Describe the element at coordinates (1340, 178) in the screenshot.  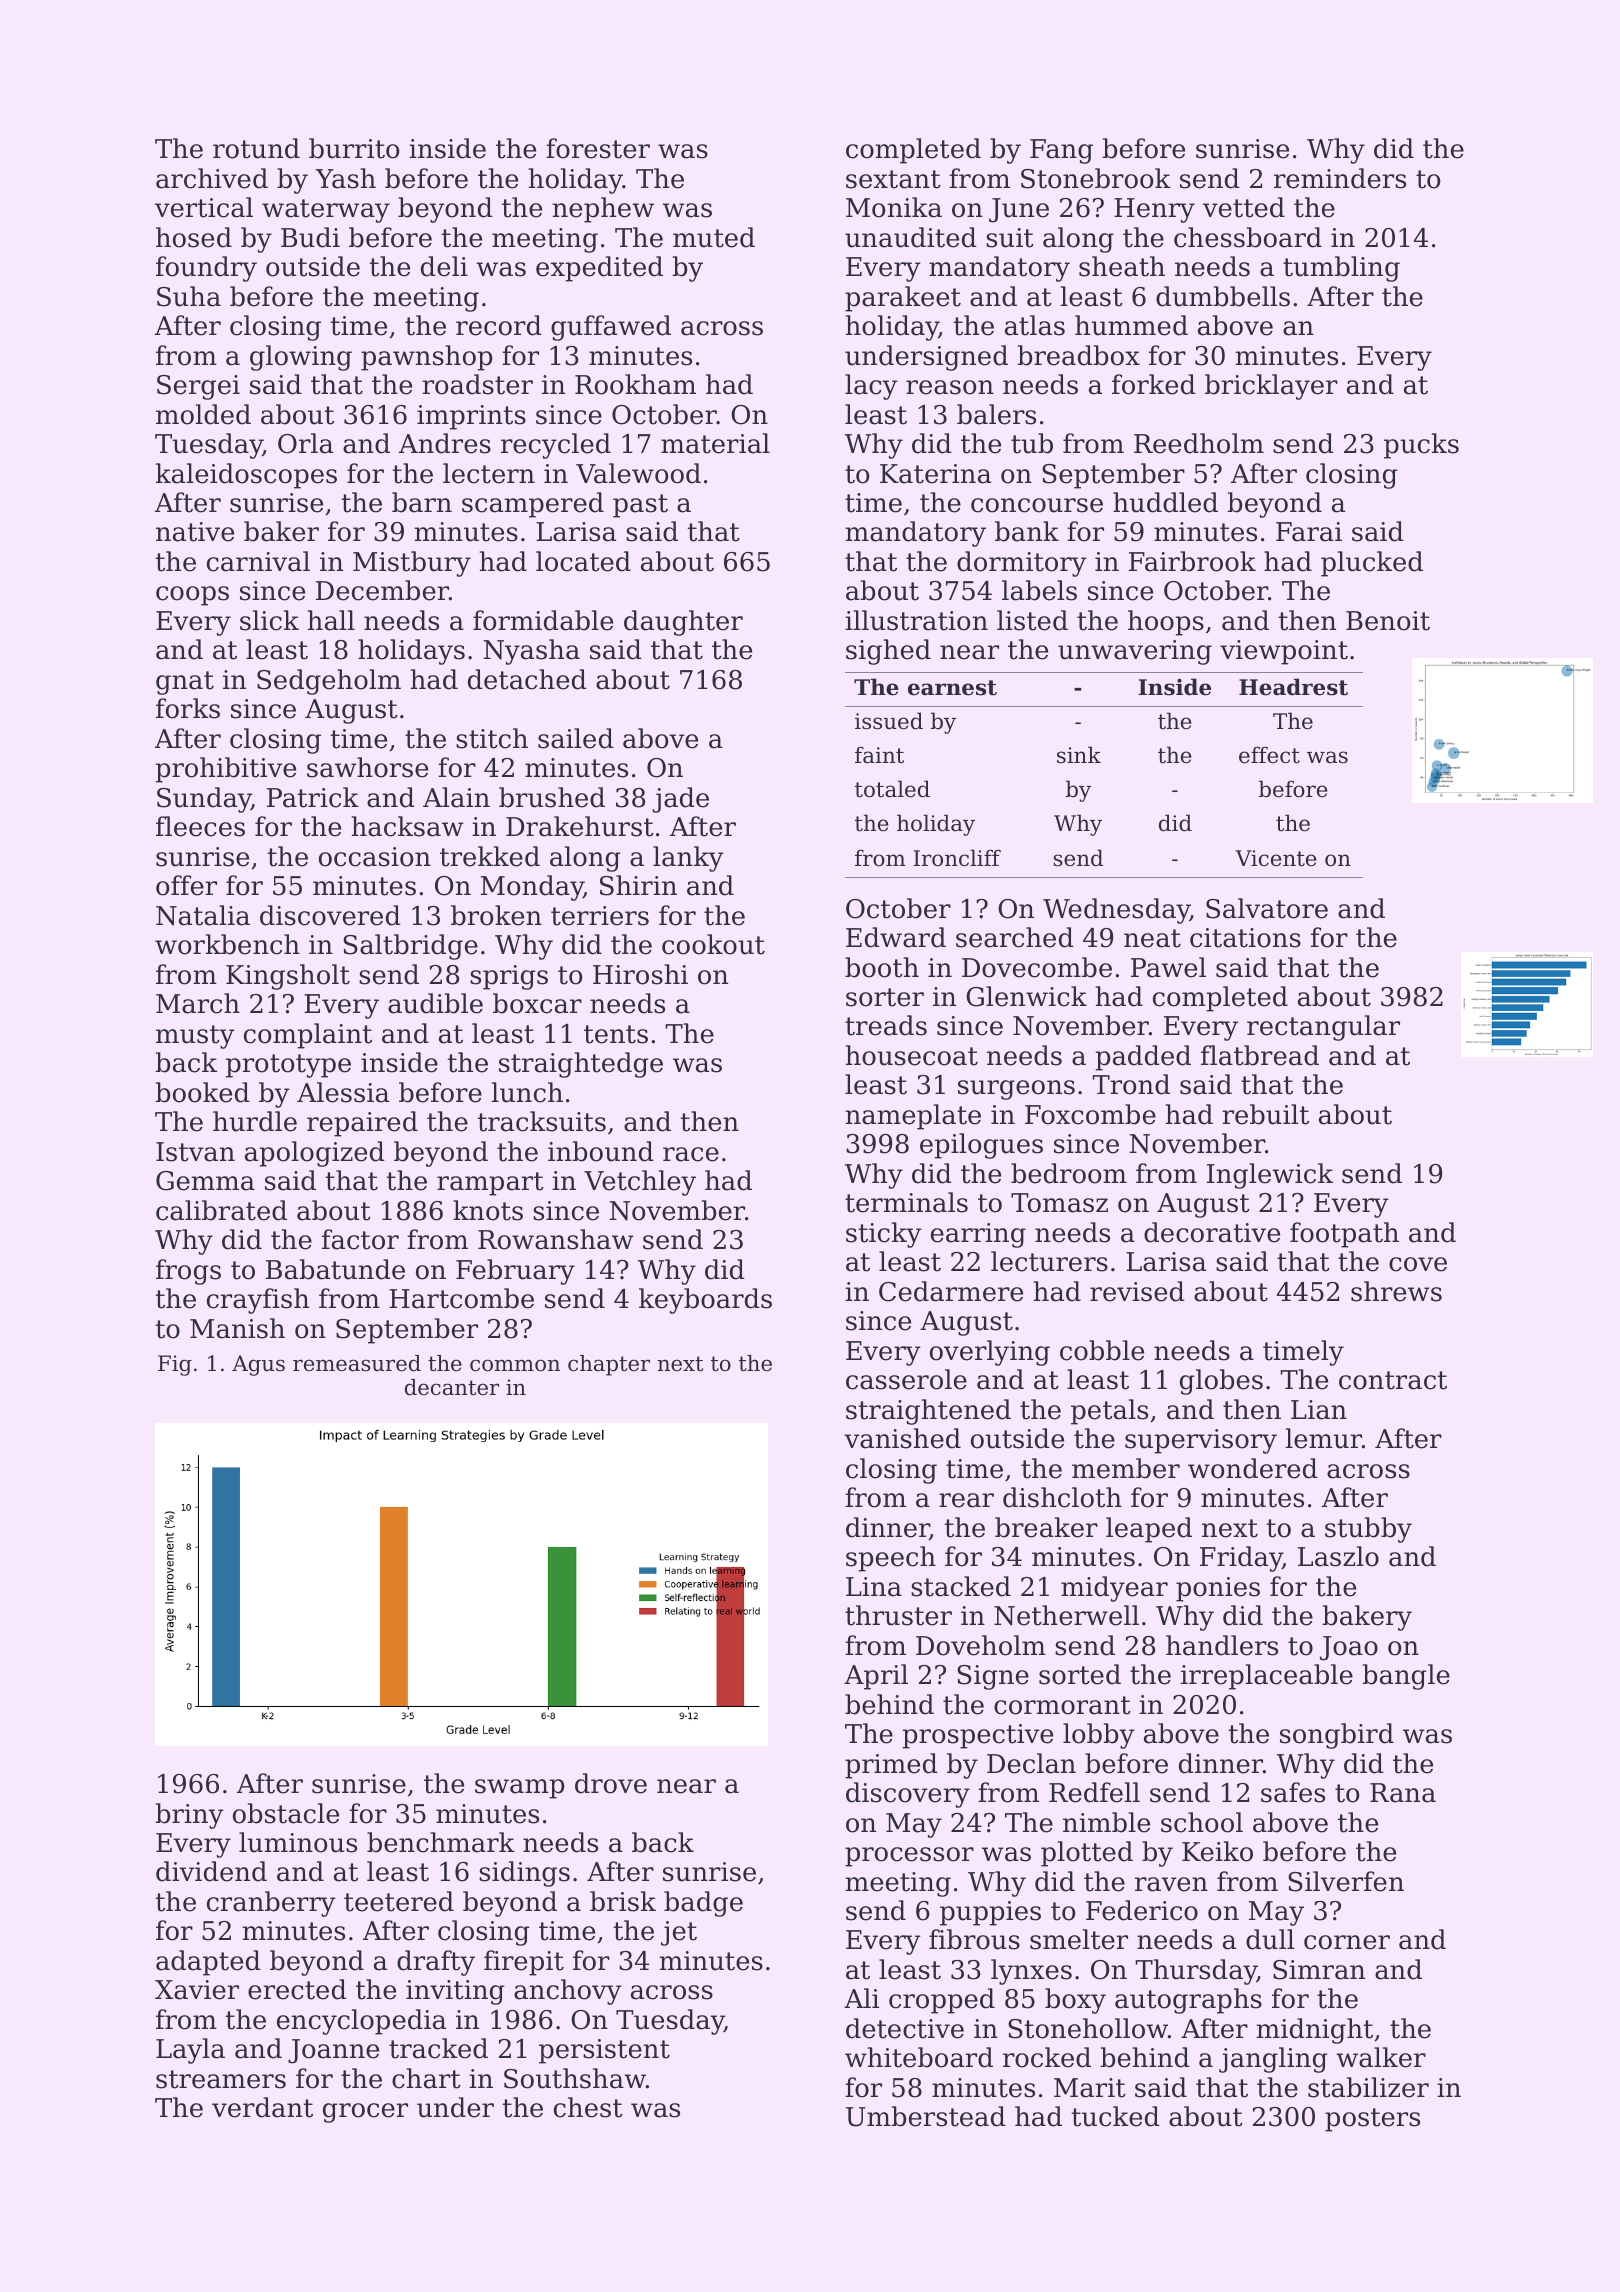
I see `reminders` at that location.
